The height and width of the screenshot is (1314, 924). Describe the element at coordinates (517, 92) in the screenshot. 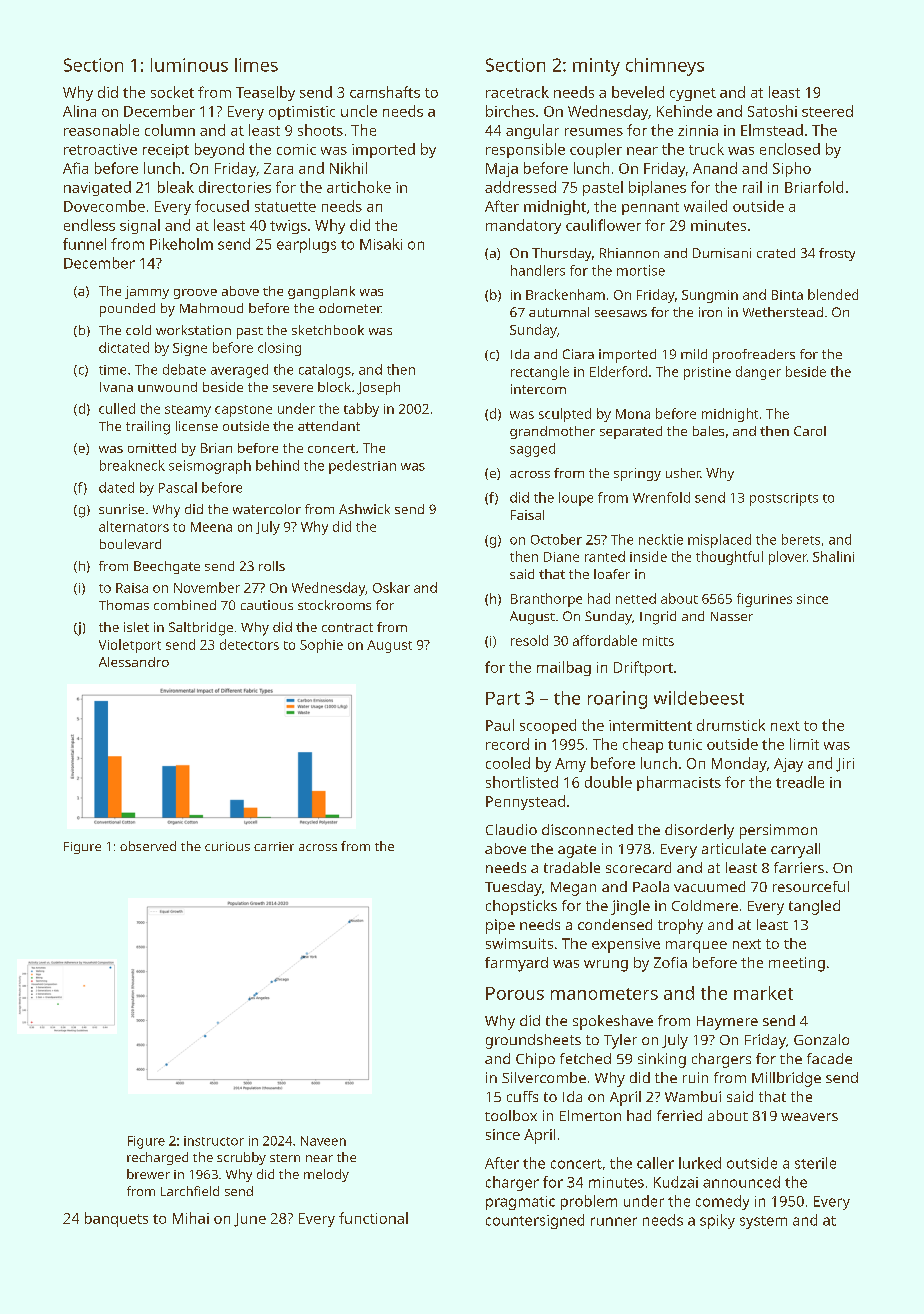

I see `racetrack` at that location.
